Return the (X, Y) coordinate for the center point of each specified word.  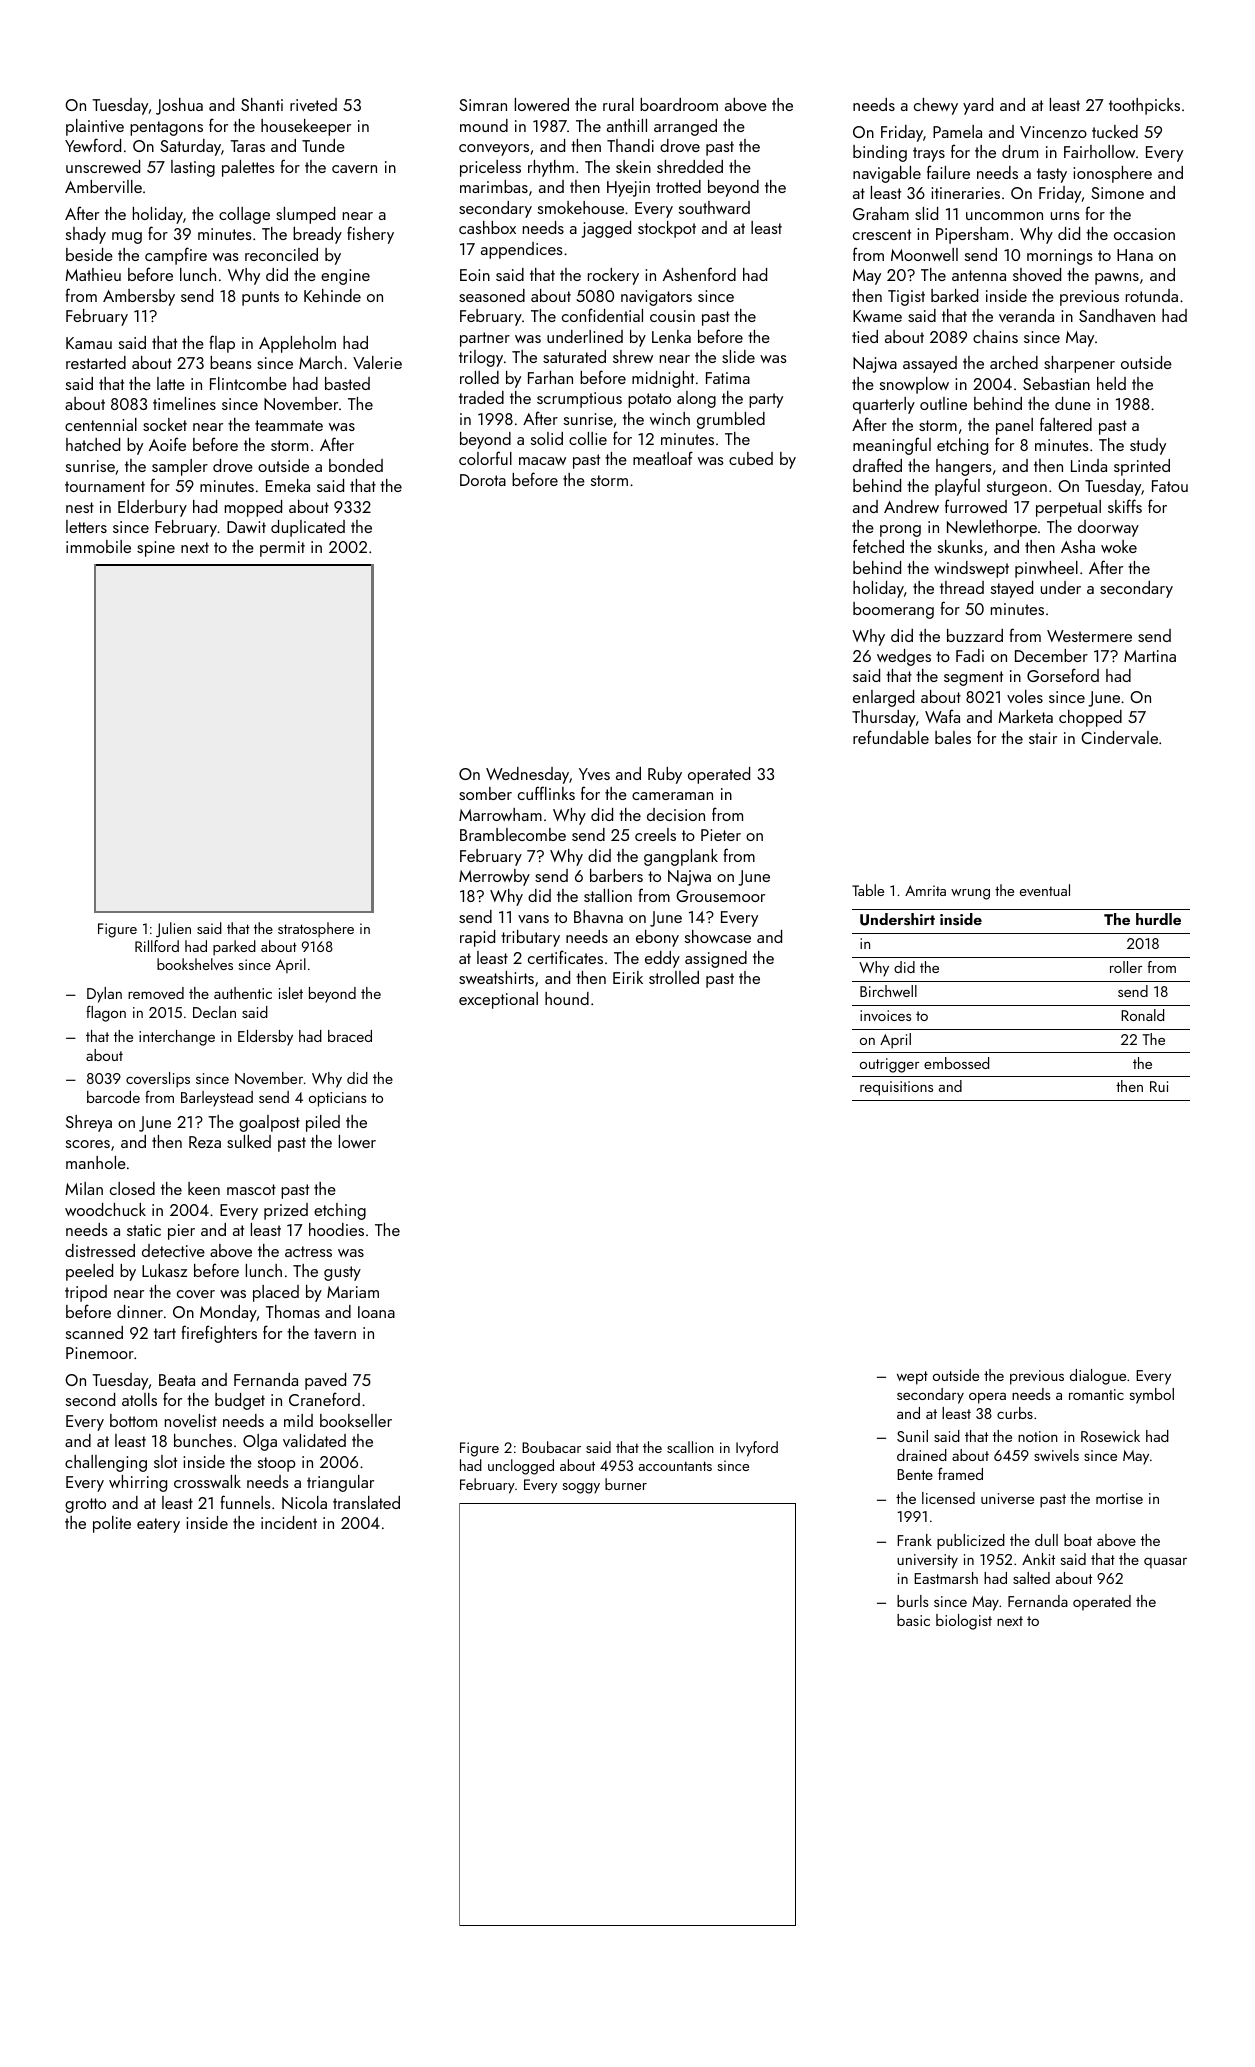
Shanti (262, 104)
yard (978, 106)
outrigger (889, 1065)
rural (618, 104)
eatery (158, 1525)
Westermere (1089, 636)
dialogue (1098, 1377)
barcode (113, 1097)
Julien (173, 930)
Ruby (665, 775)
